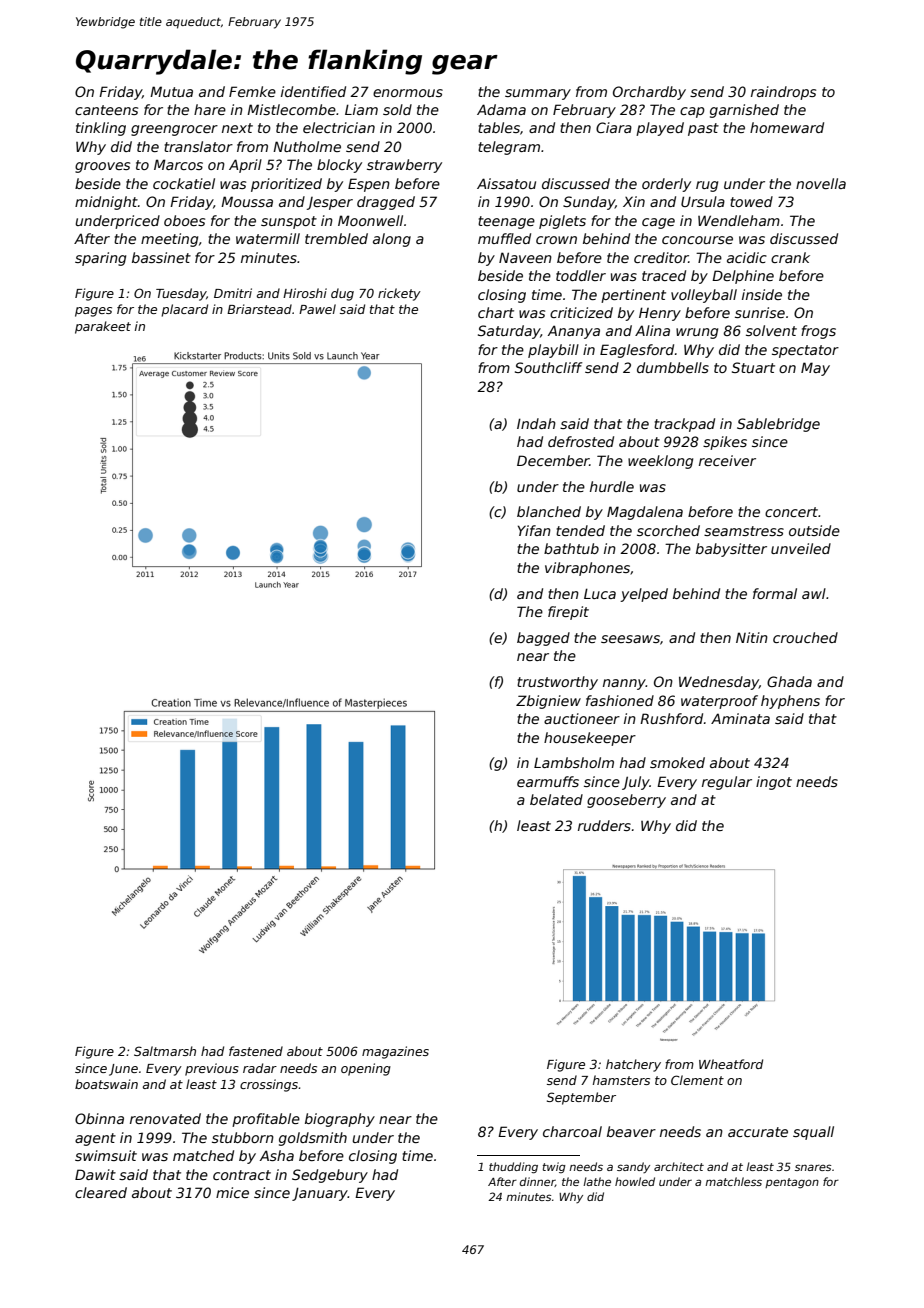  Describe the element at coordinates (538, 94) in the screenshot. I see `summary` at that location.
